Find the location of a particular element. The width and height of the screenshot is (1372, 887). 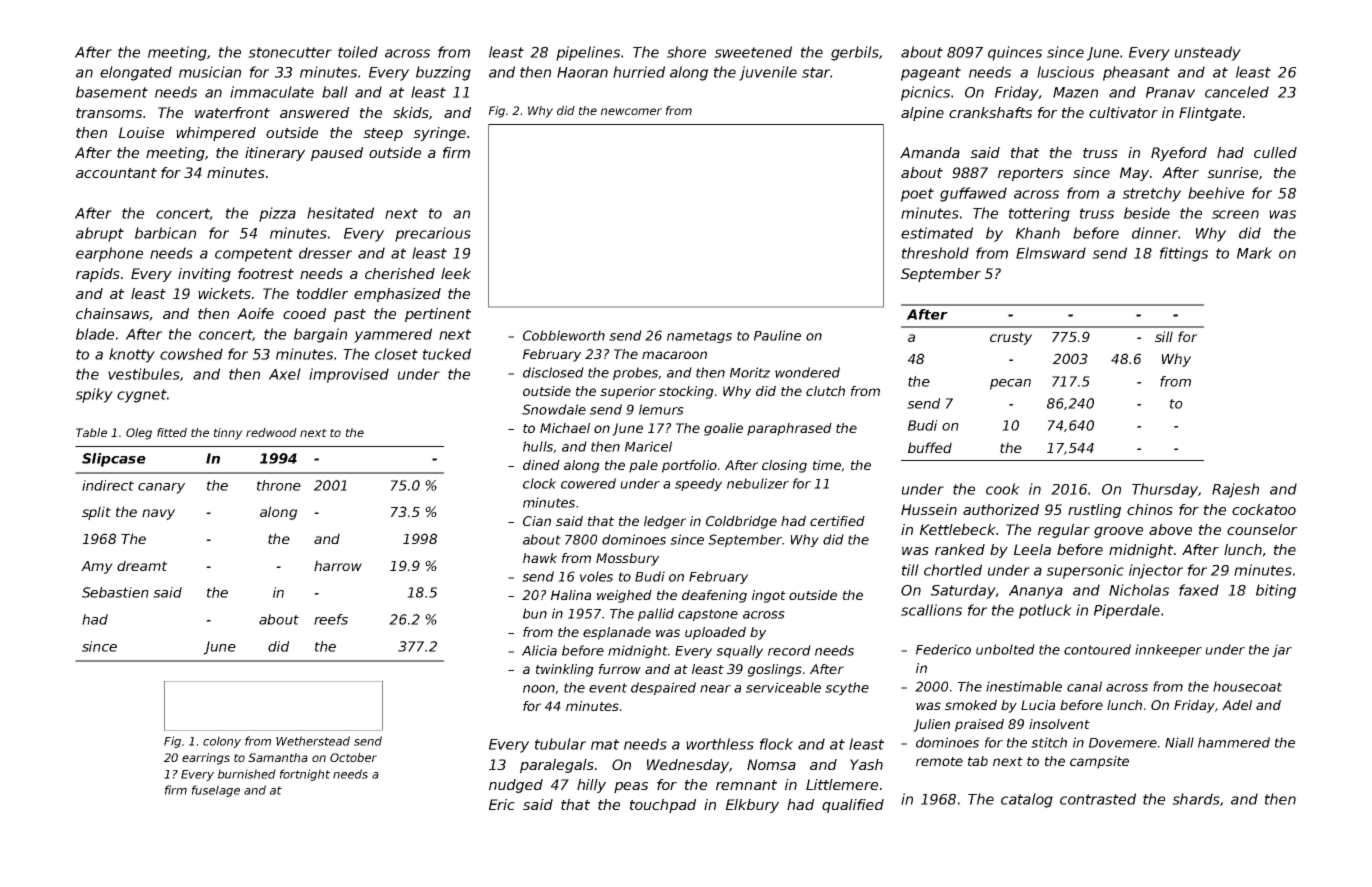

jar is located at coordinates (1282, 650).
